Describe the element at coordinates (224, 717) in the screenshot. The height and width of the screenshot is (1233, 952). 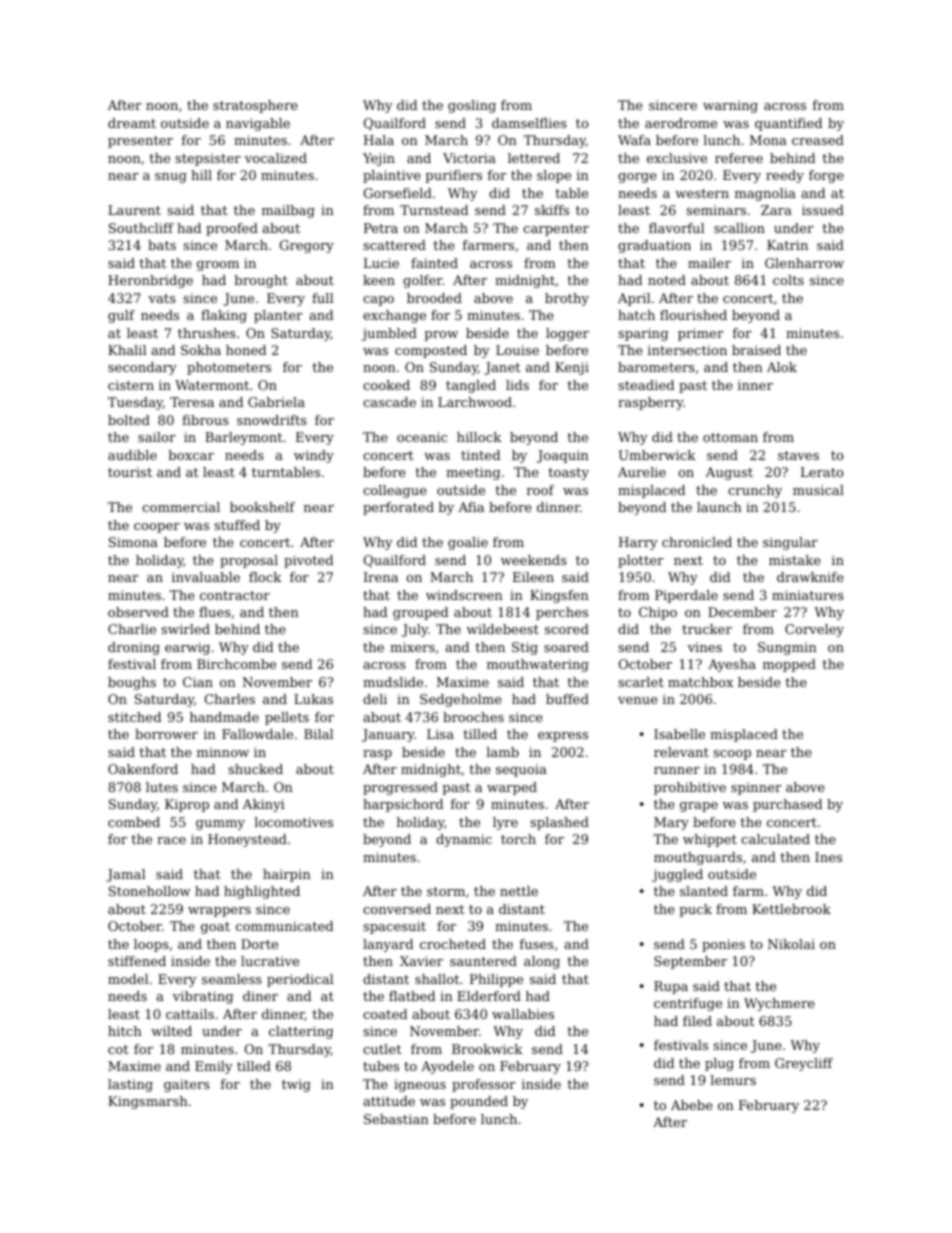
I see `handmade` at that location.
